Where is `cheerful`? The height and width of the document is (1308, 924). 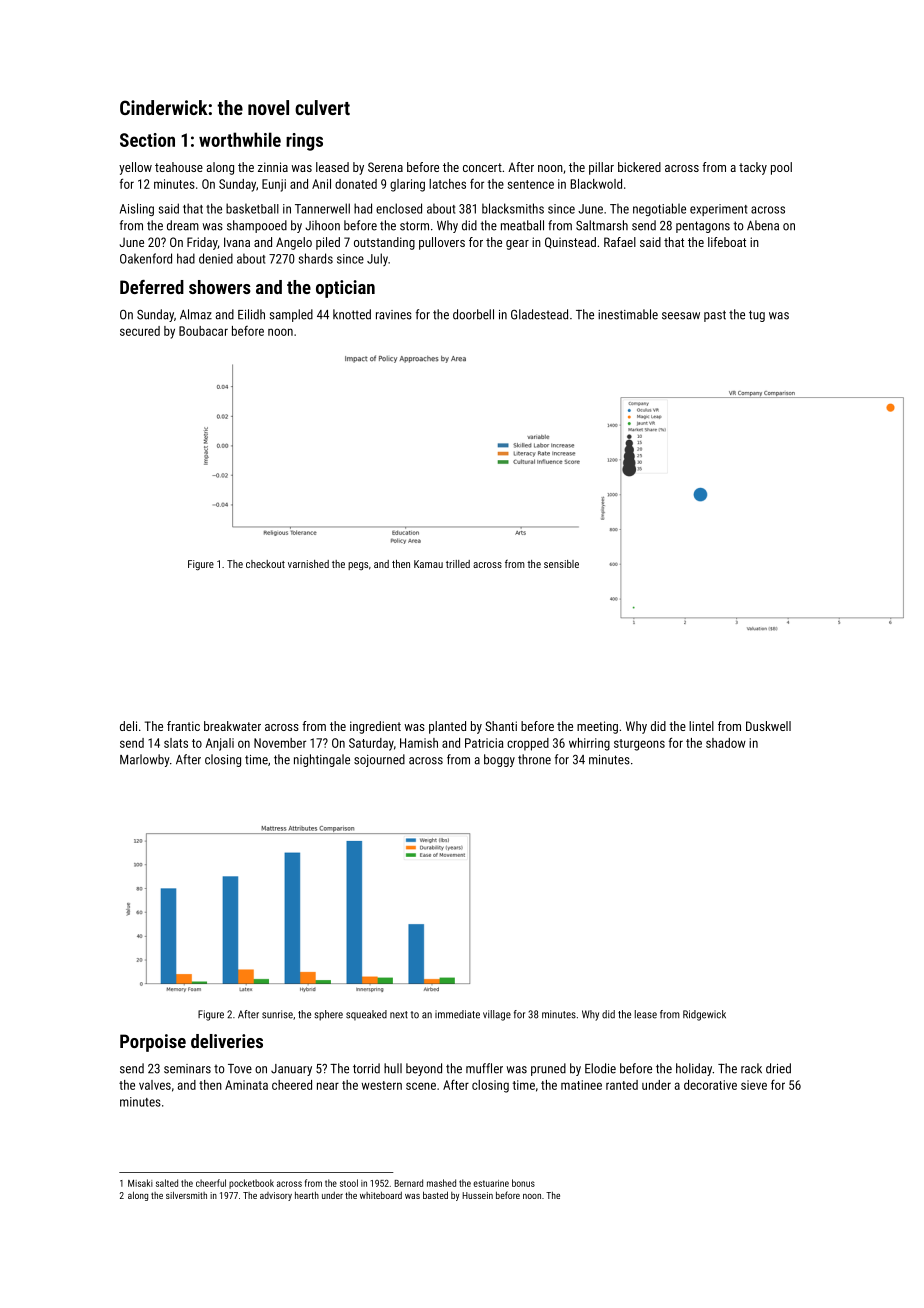 cheerful is located at coordinates (211, 1183).
